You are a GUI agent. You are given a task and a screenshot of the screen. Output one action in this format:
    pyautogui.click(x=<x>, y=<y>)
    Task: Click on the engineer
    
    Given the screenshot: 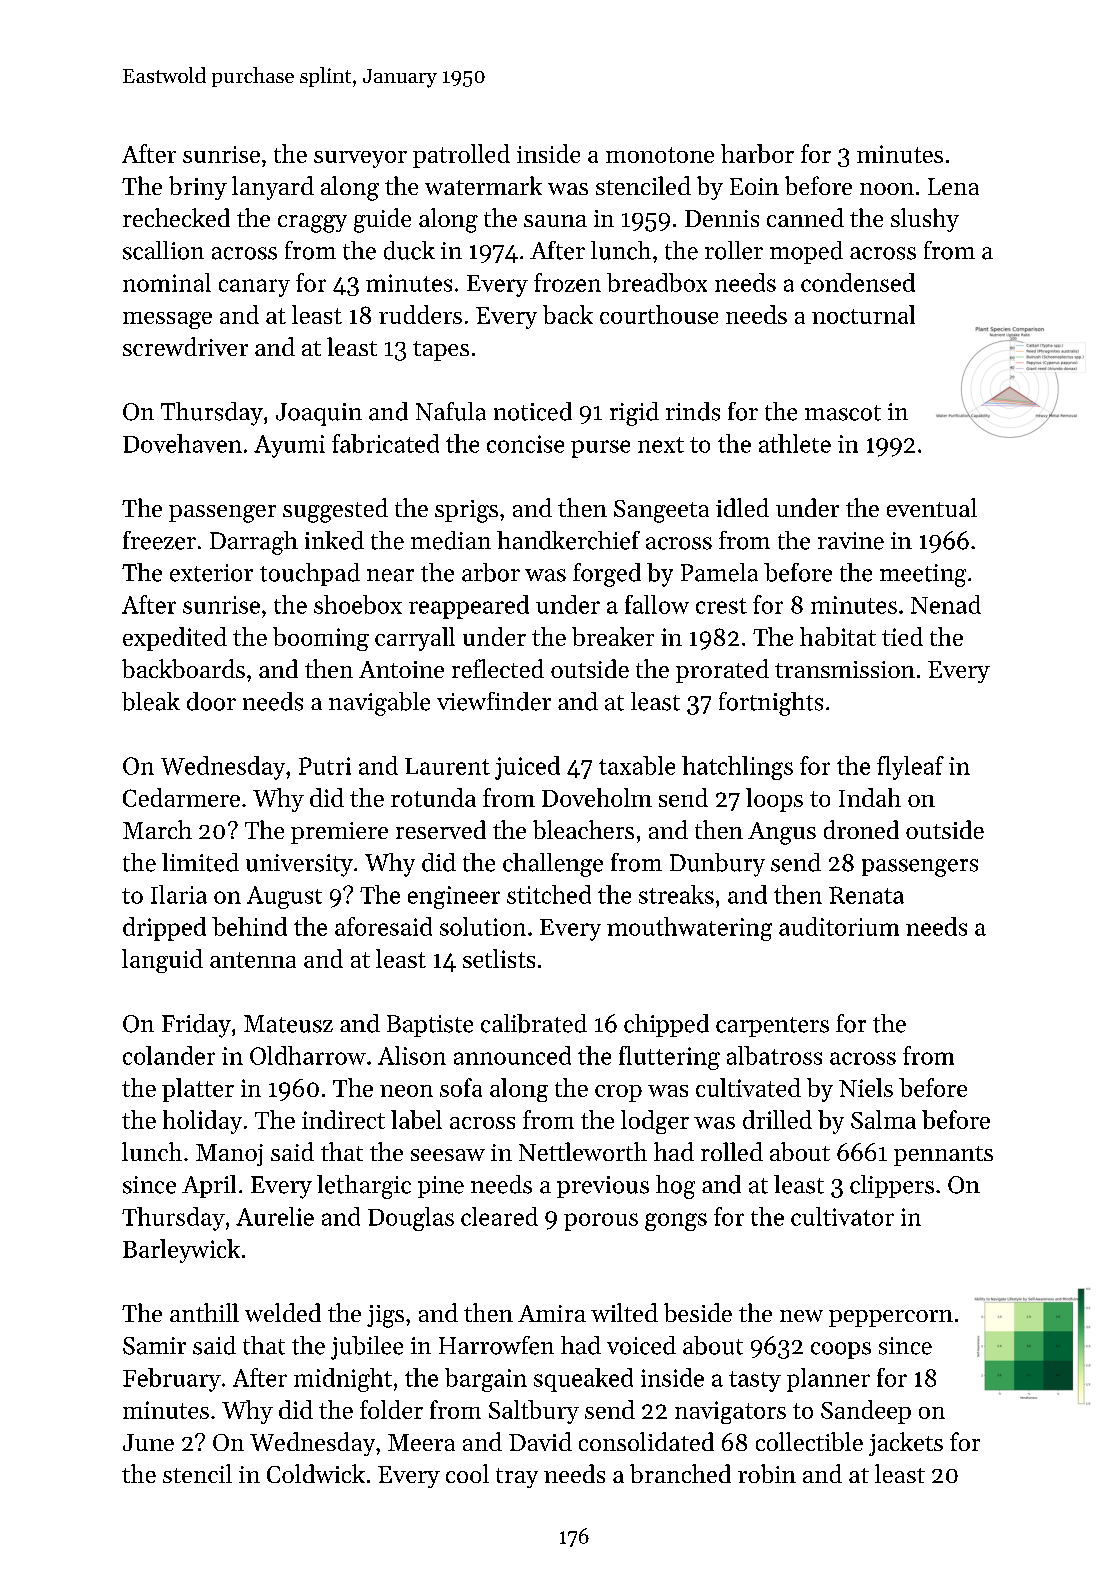 What is the action you would take?
    pyautogui.click(x=454, y=897)
